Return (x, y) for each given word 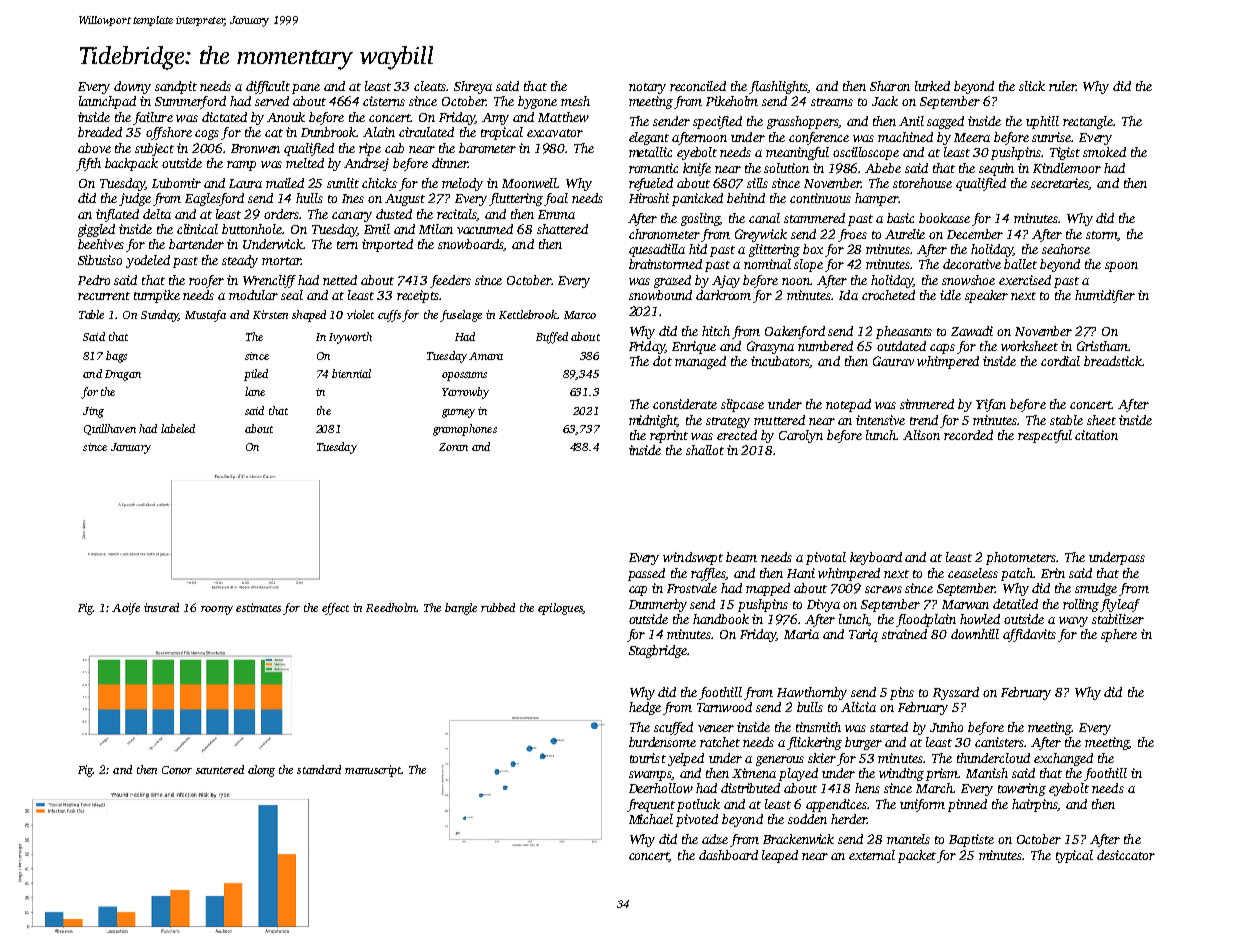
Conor (177, 770)
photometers (1021, 558)
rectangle (1088, 122)
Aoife (126, 609)
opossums (464, 376)
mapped (768, 589)
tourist (648, 758)
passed (646, 574)
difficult (268, 87)
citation (1096, 435)
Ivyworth (350, 338)
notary (647, 88)
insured (161, 607)
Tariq (863, 635)
